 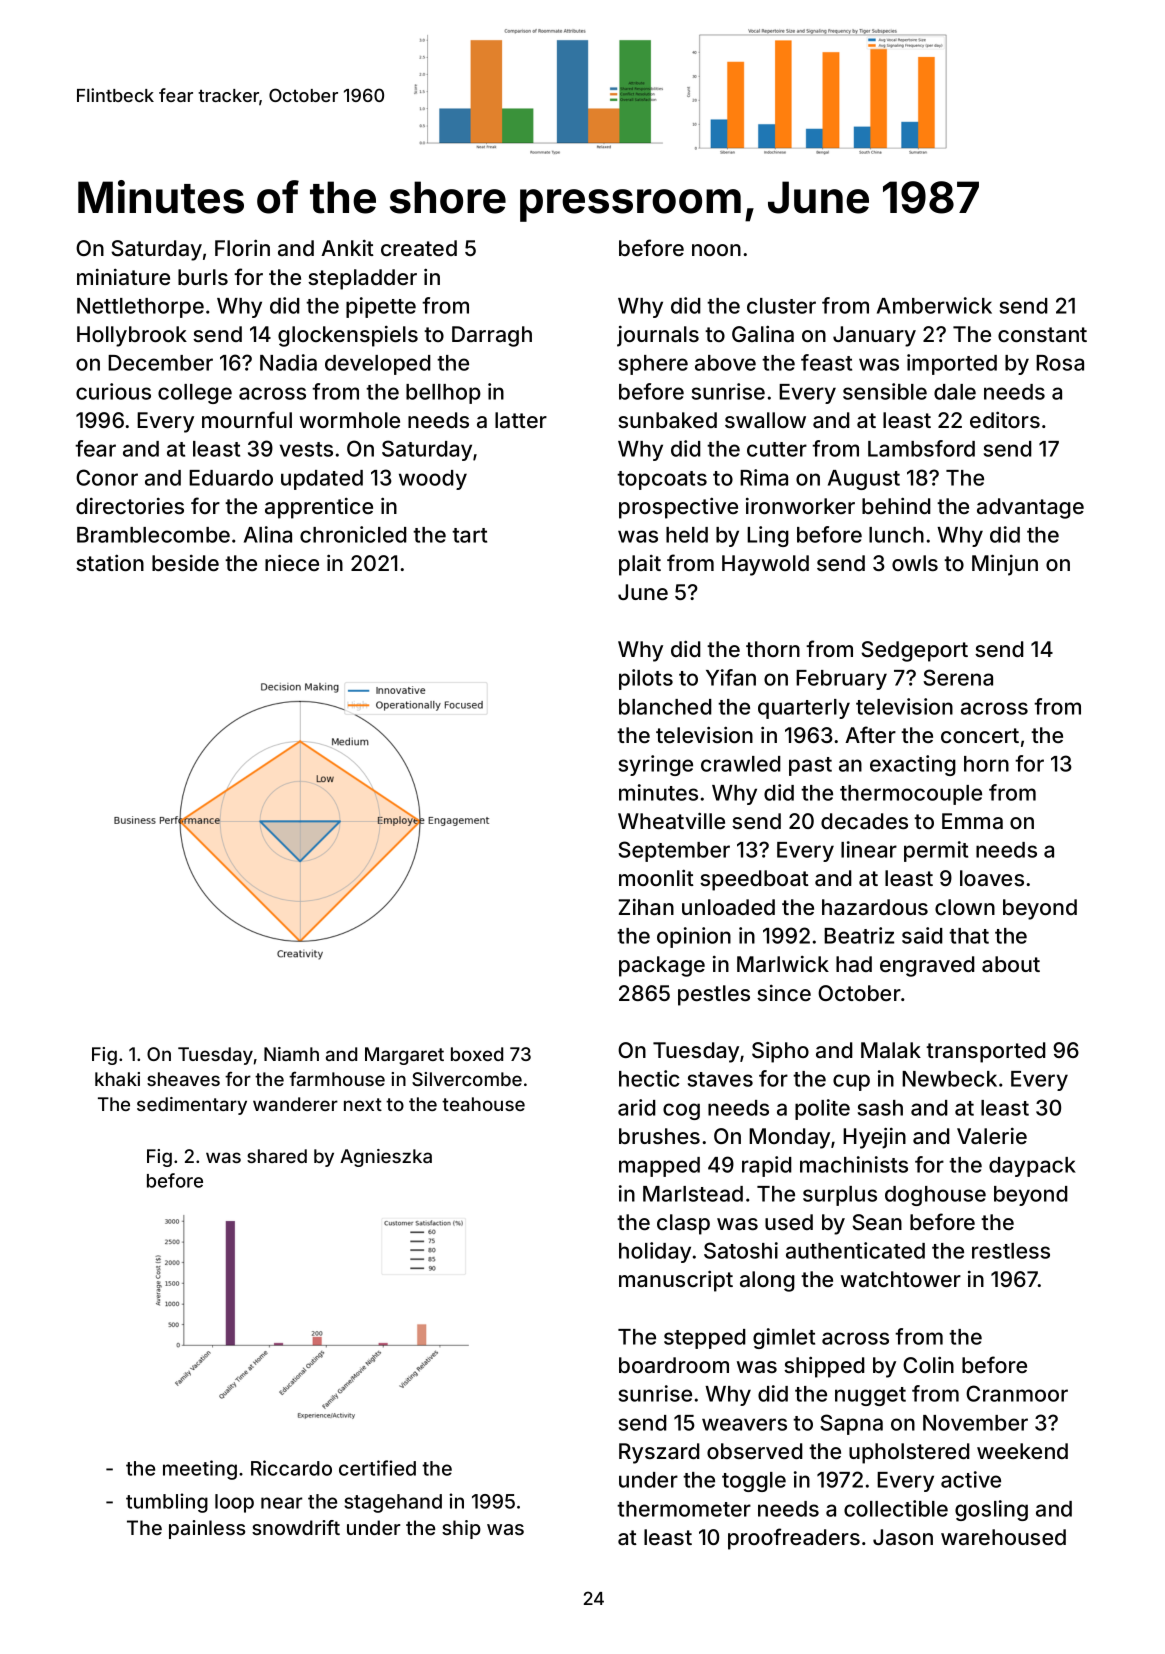 What do you see at coordinates (765, 565) in the page?
I see `Haywold` at bounding box center [765, 565].
